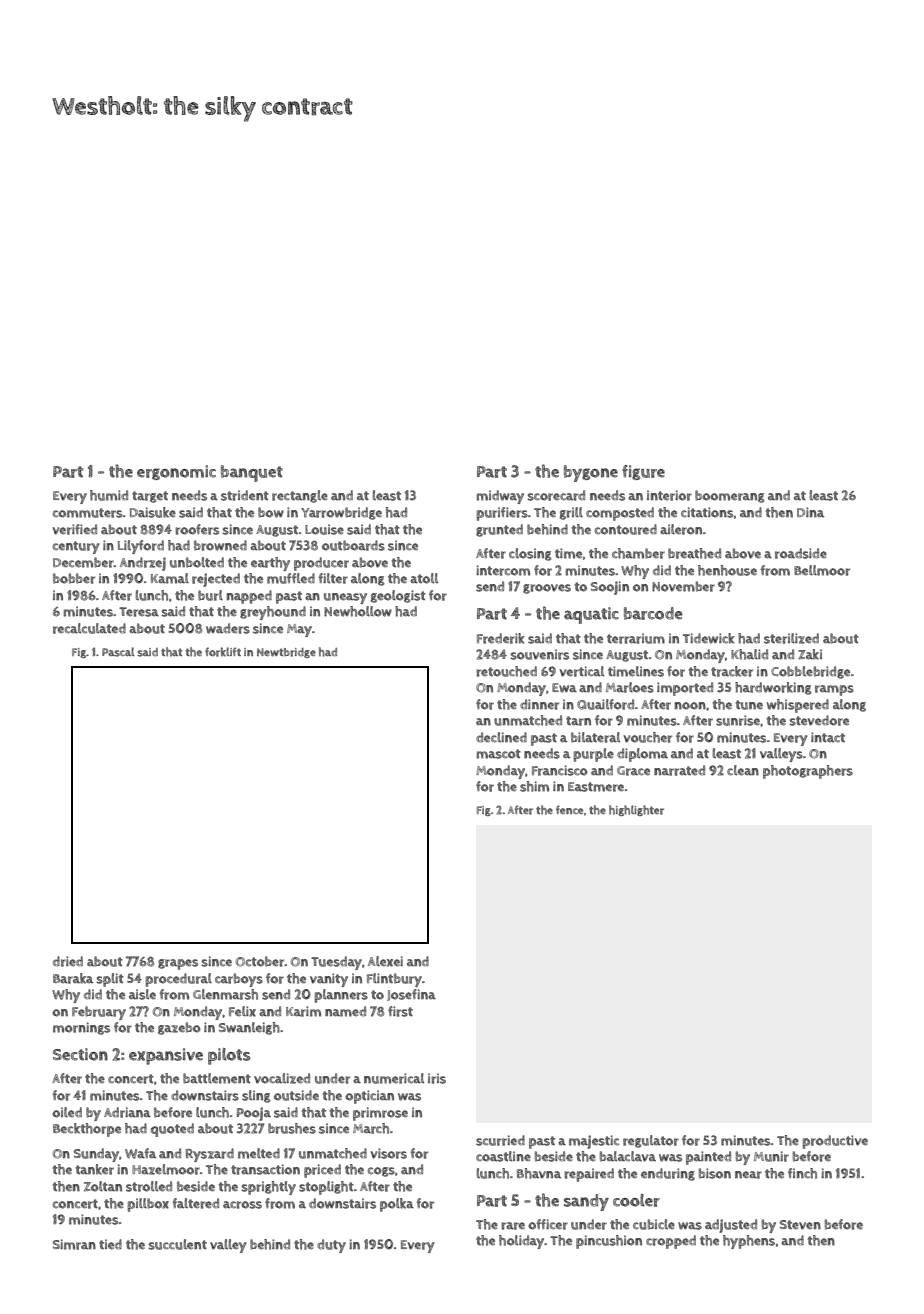  I want to click on terrarium, so click(636, 638).
